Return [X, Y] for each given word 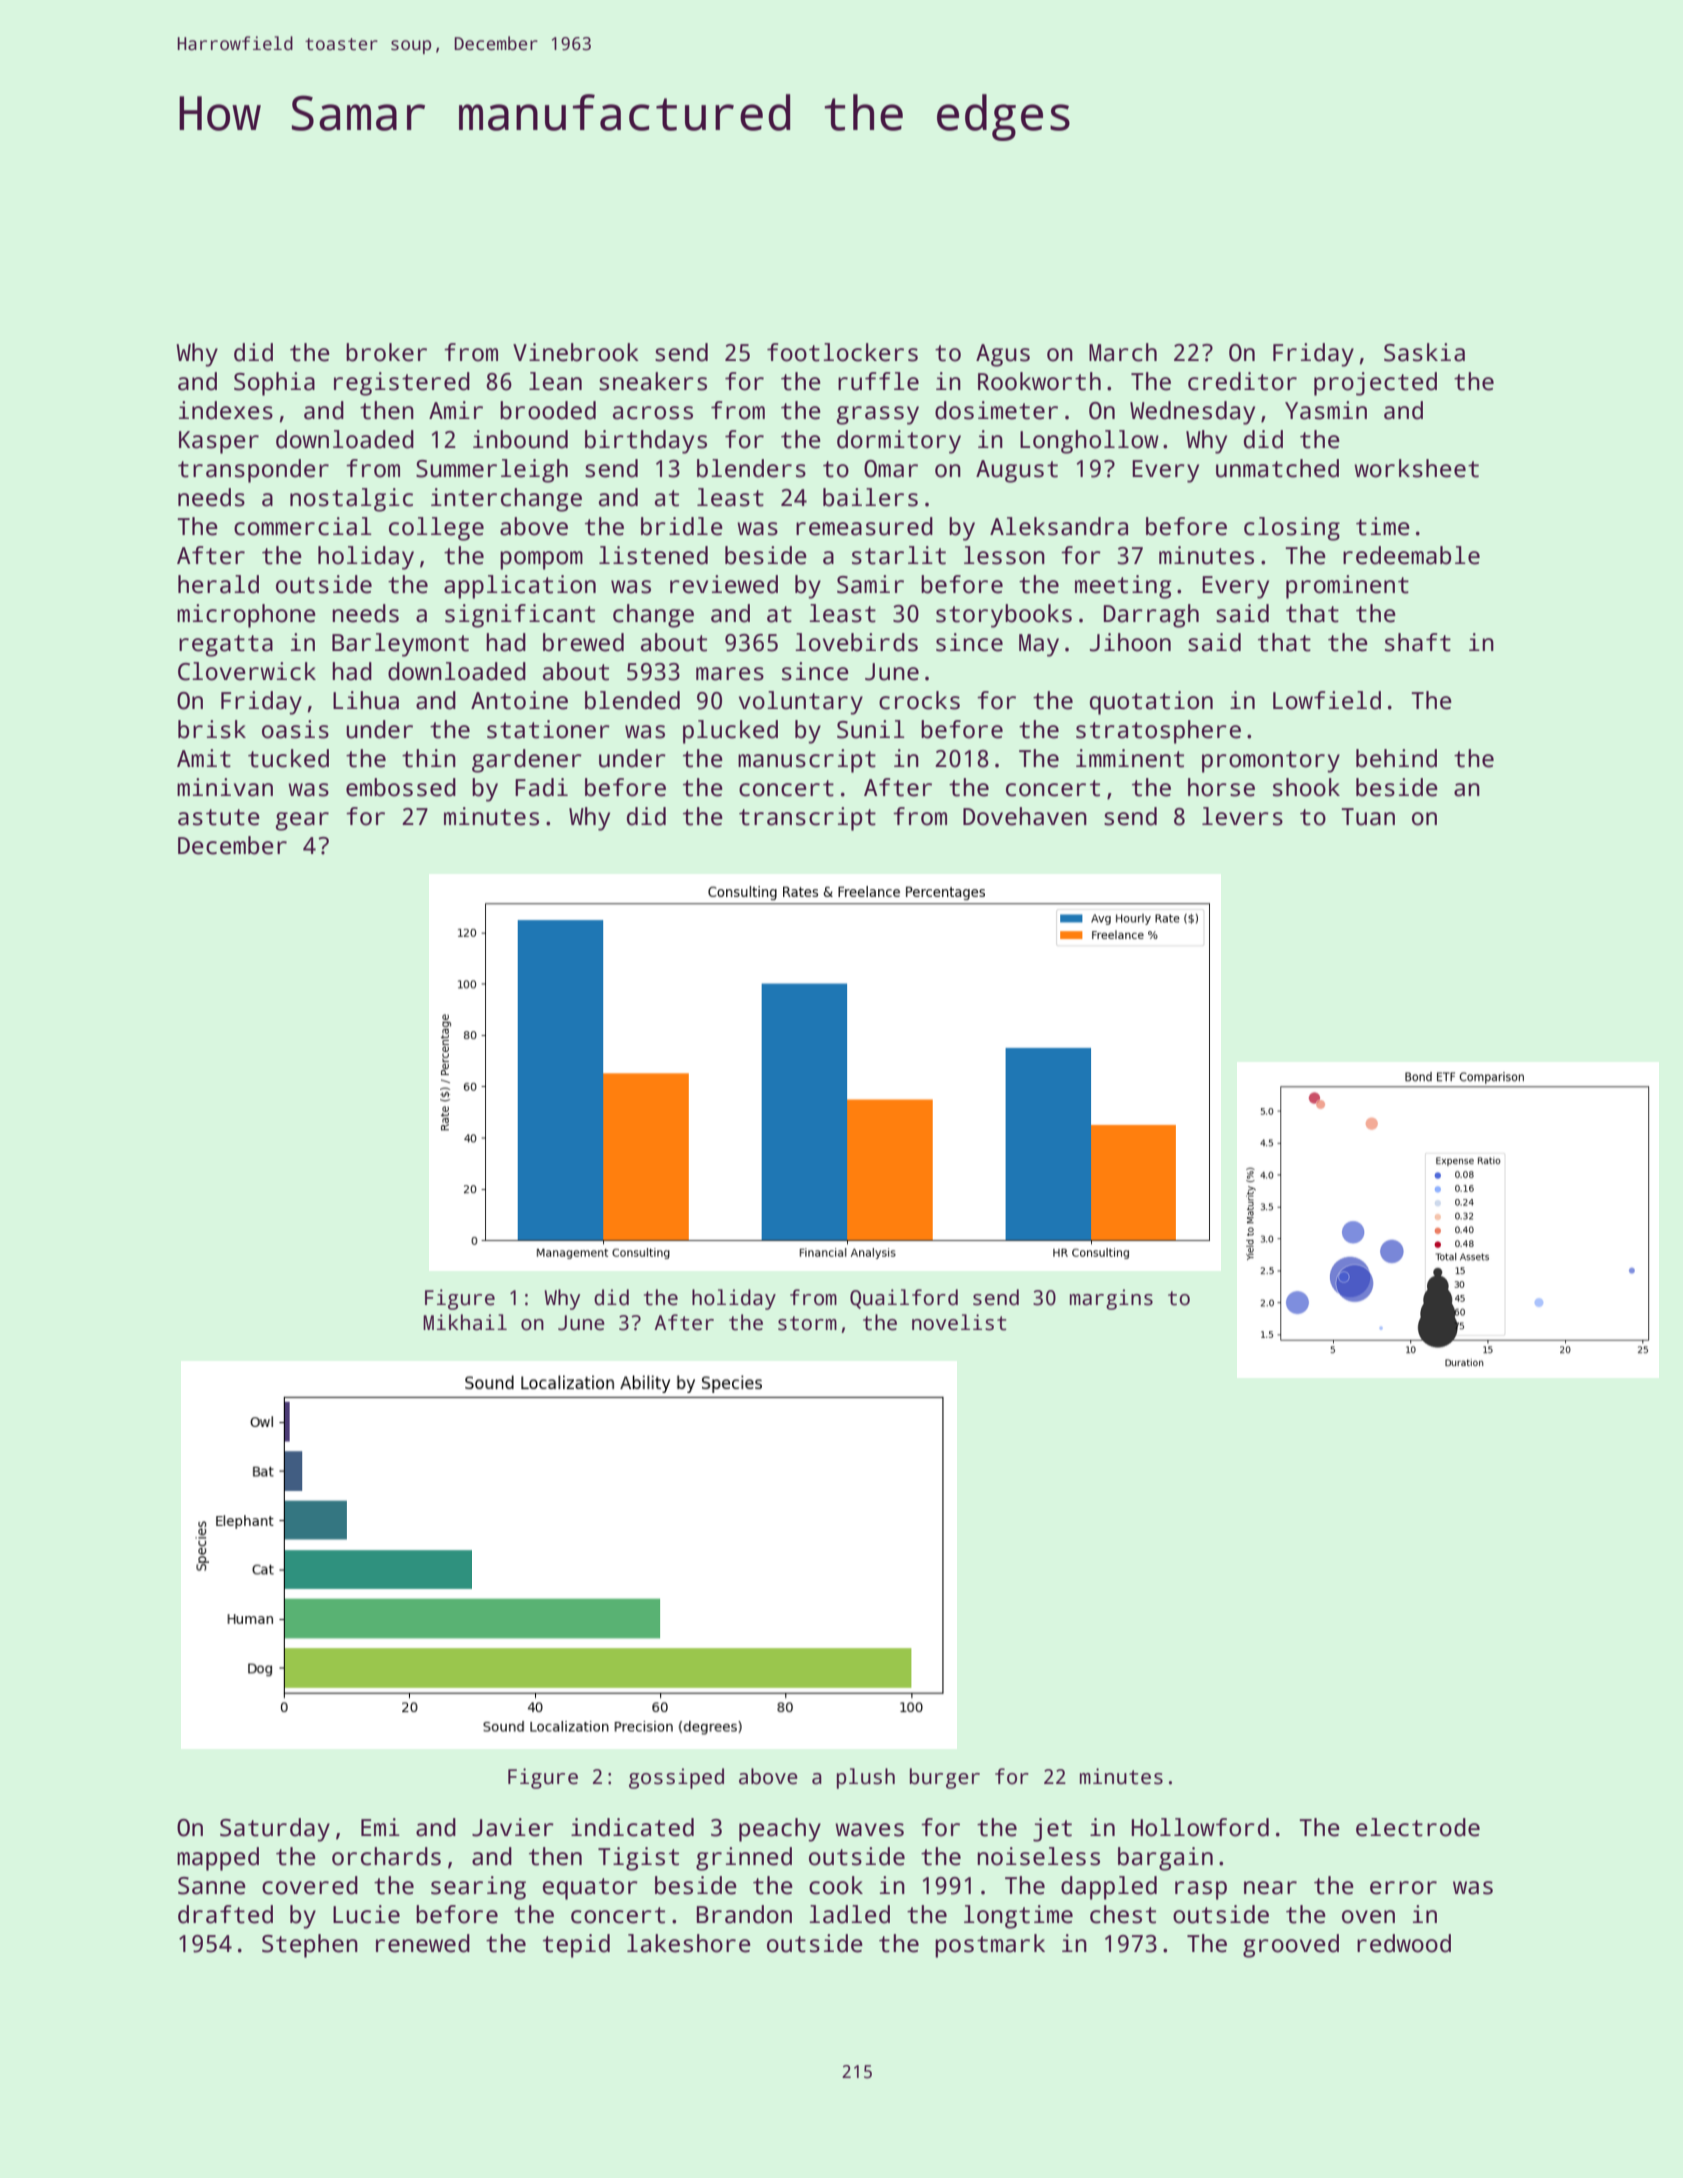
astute [219, 817]
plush [866, 1778]
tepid [576, 1946]
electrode [1418, 1827]
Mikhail [465, 1322]
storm [807, 1323]
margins [1111, 1299]
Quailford [904, 1299]
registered [402, 384]
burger [945, 1778]
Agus [1003, 355]
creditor [1242, 381]
